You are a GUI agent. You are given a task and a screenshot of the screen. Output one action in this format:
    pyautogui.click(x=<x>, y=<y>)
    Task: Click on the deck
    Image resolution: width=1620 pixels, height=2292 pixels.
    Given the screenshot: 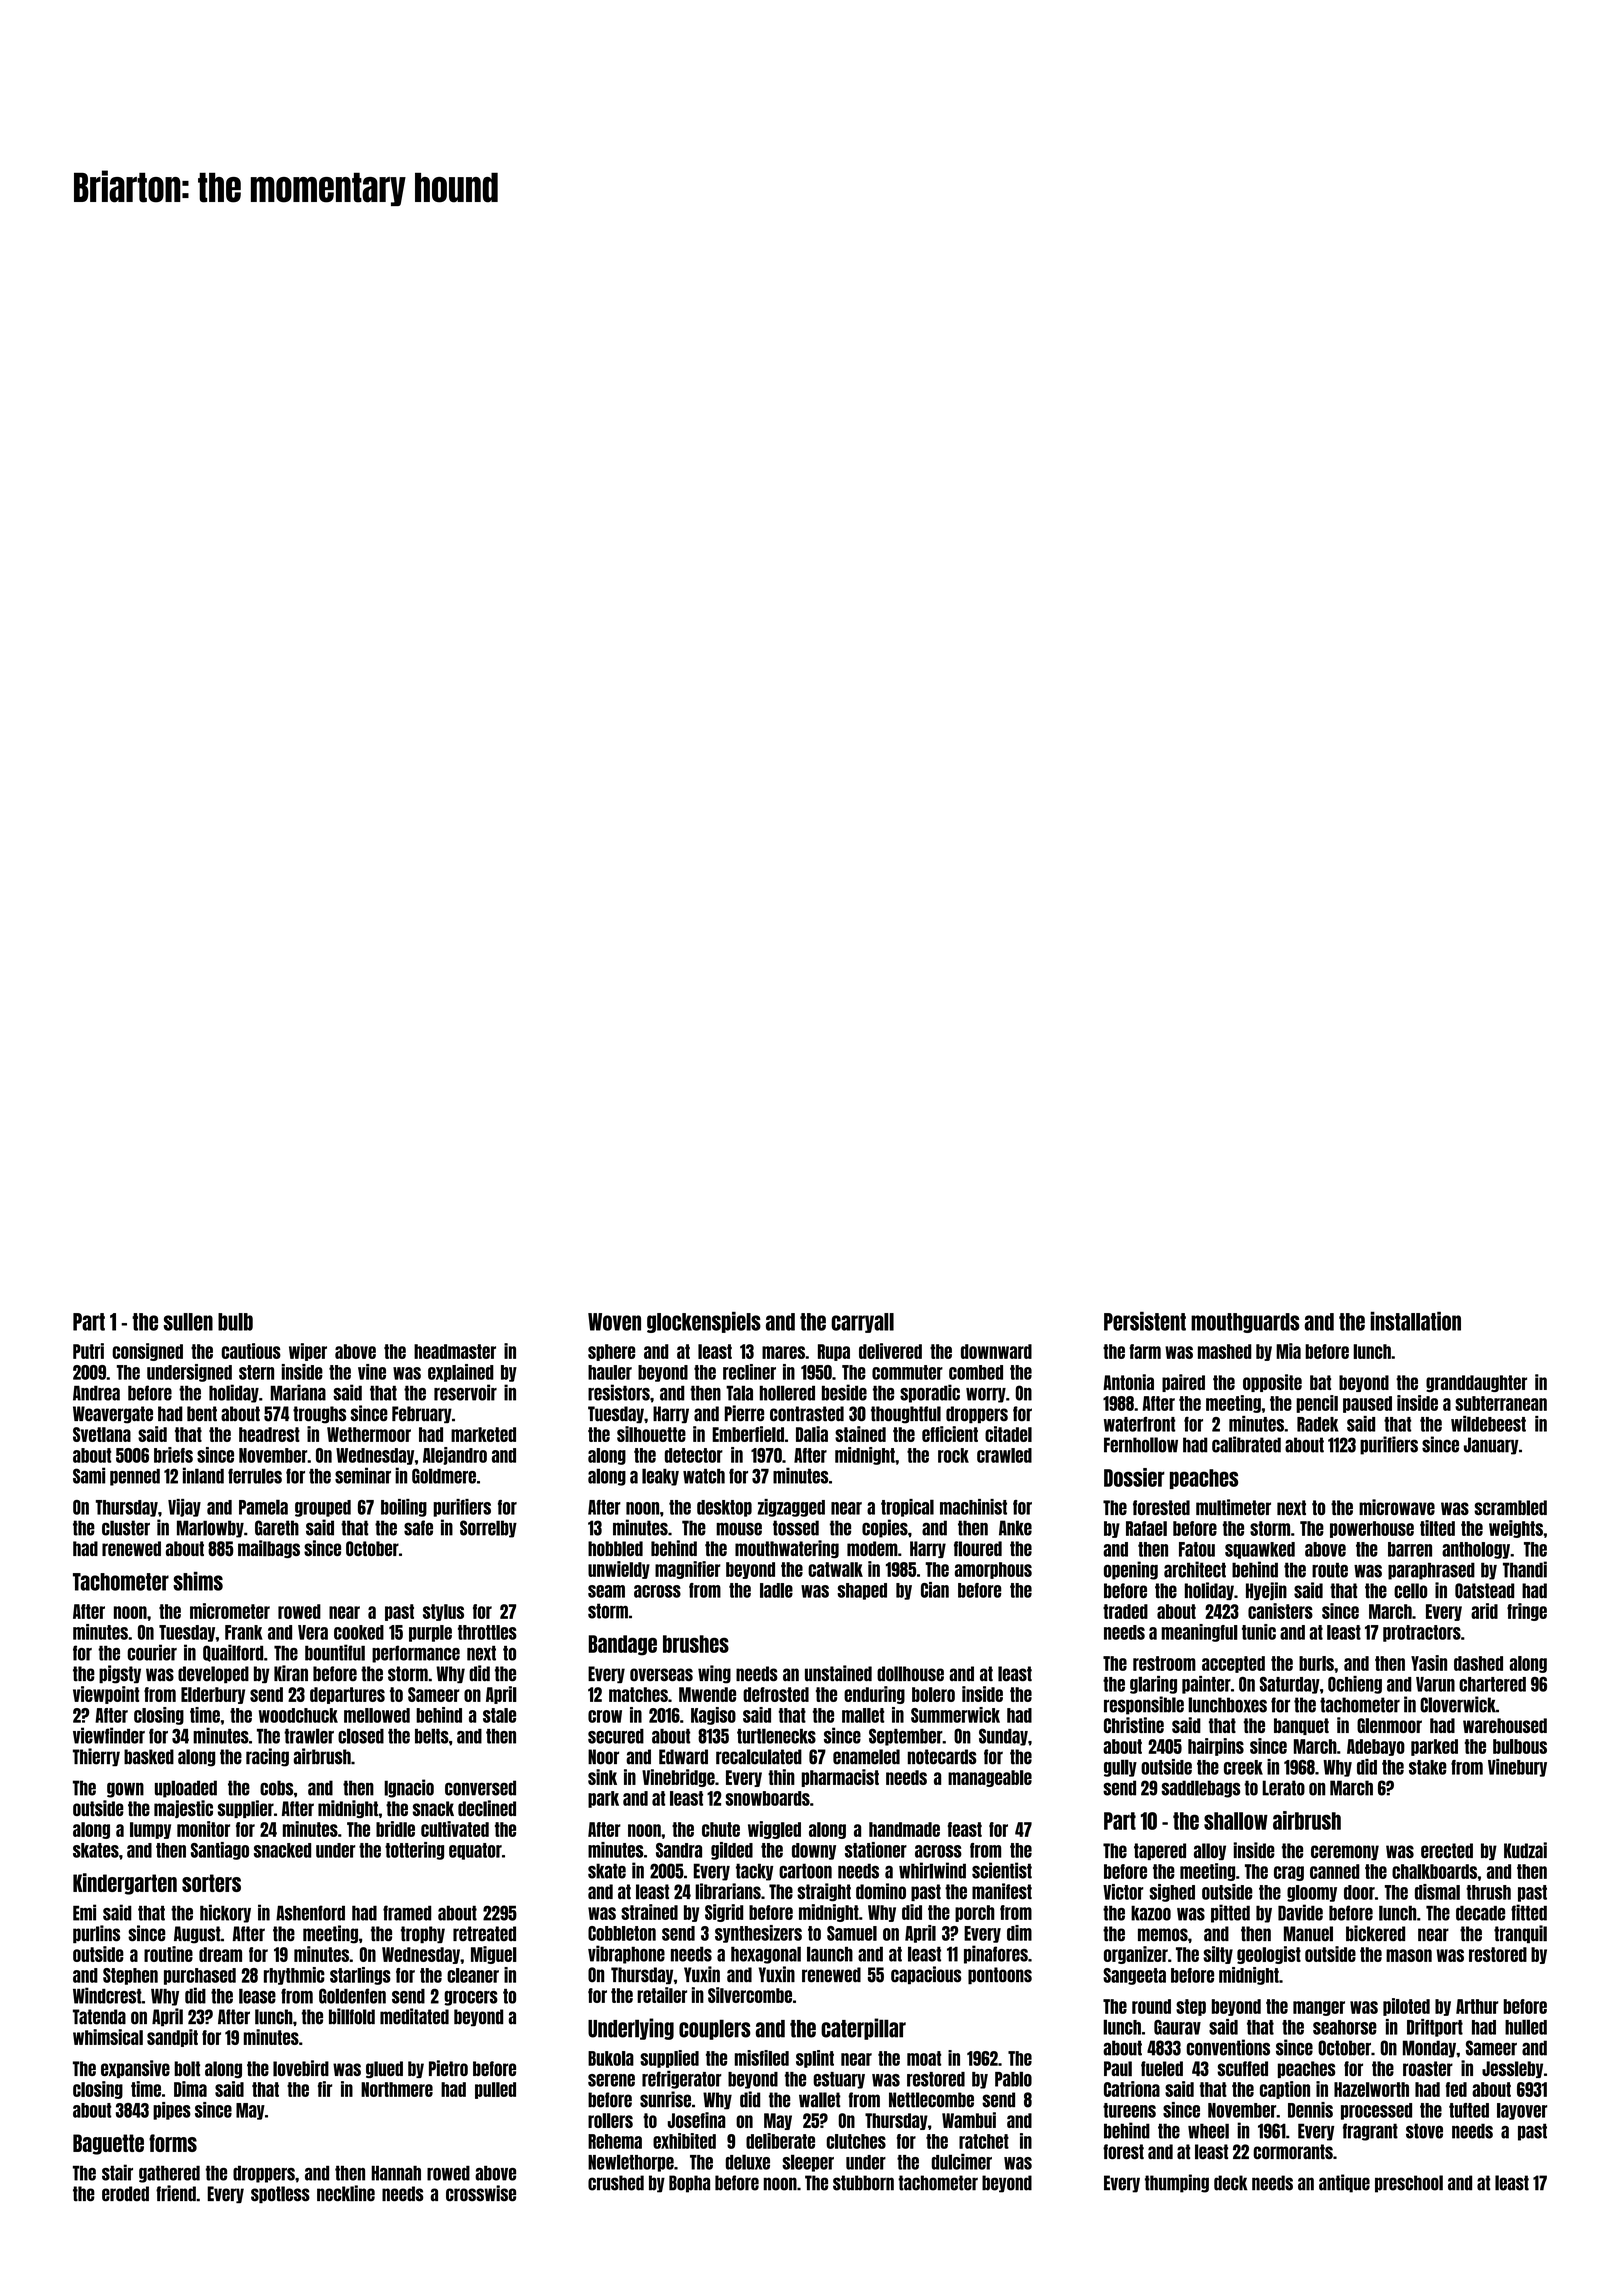 What is the action you would take?
    pyautogui.click(x=1231, y=2183)
